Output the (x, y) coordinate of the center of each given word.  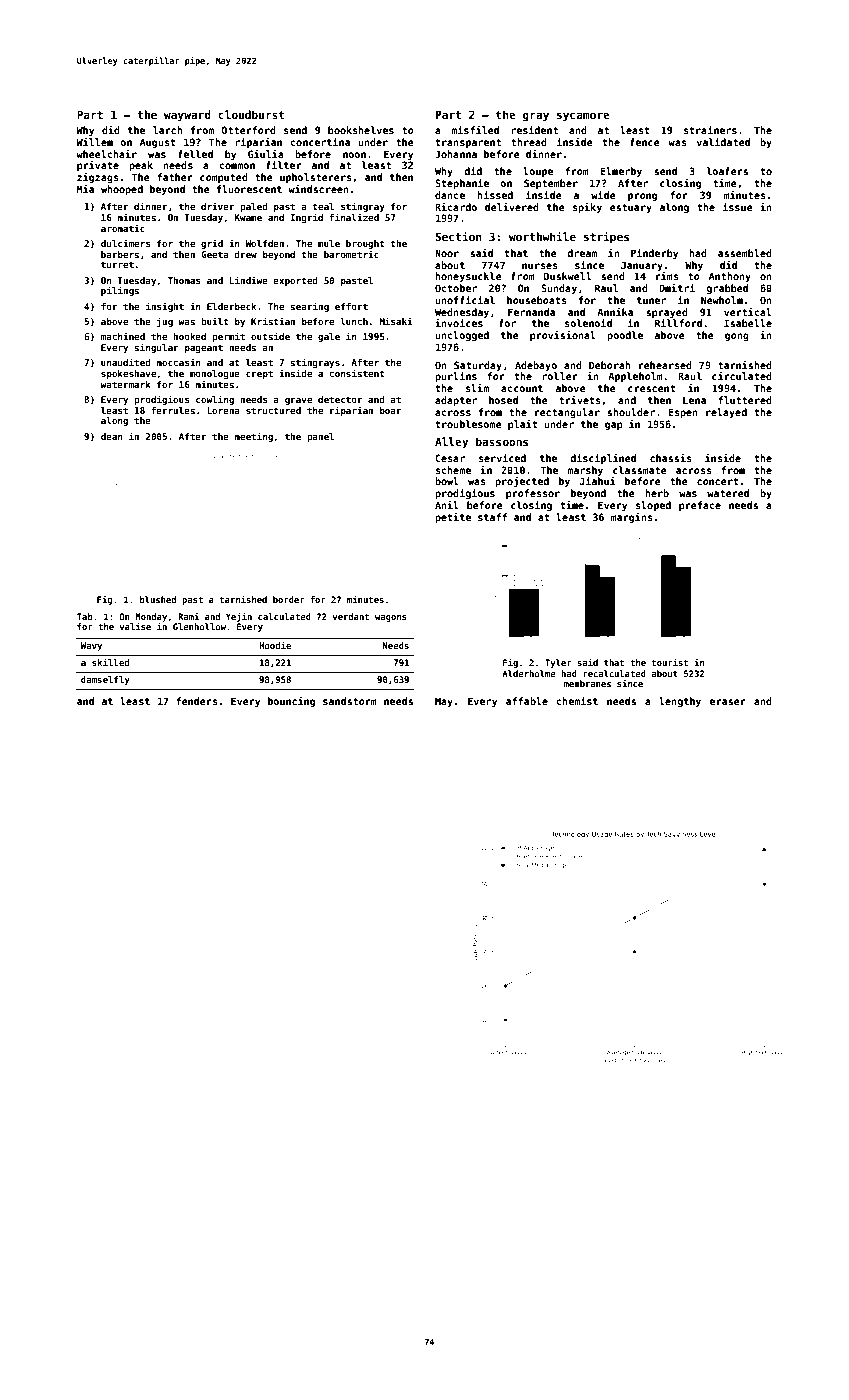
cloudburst (251, 114)
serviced (502, 458)
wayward (187, 116)
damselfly (105, 680)
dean (112, 436)
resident (534, 130)
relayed (726, 413)
